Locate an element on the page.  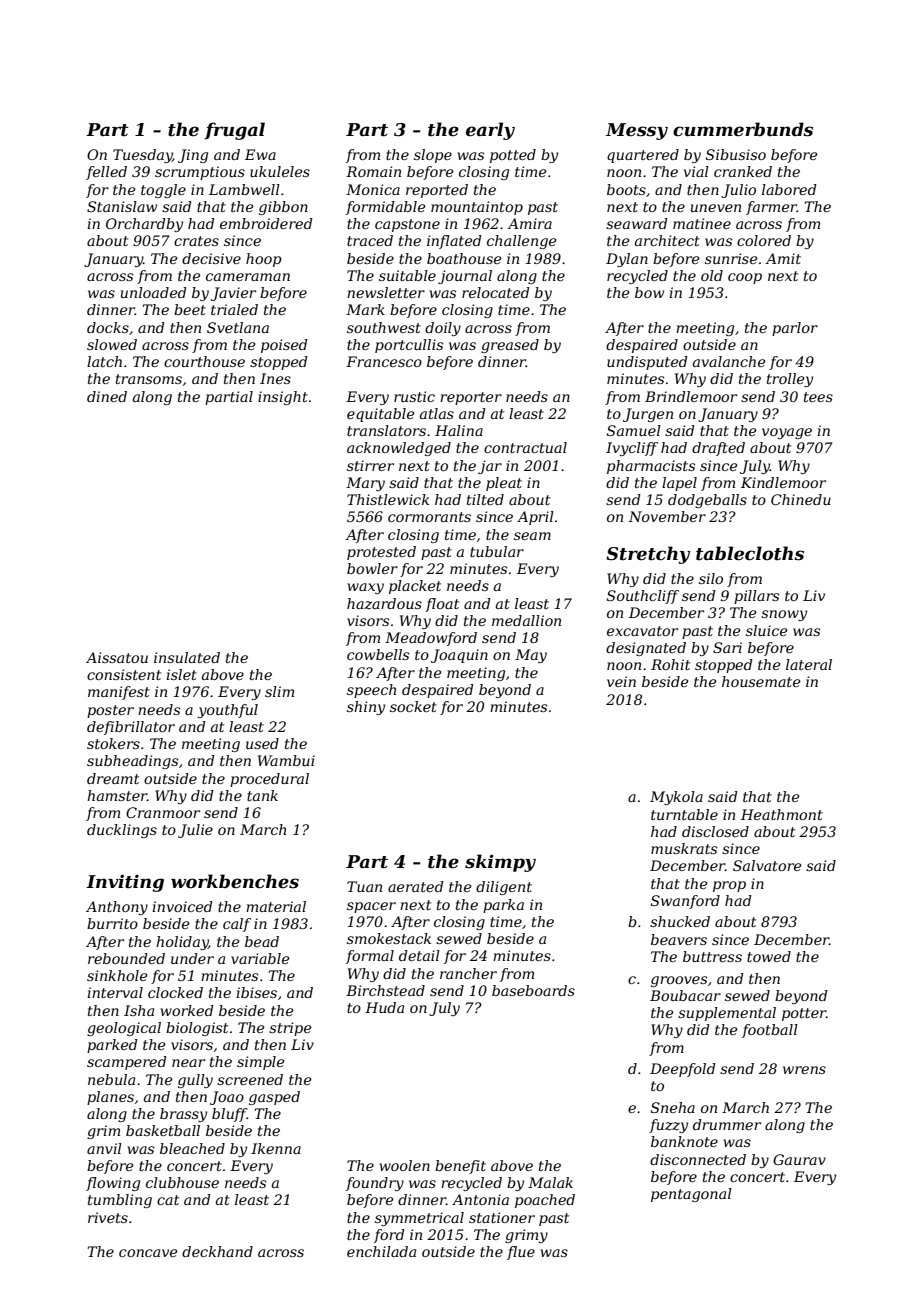
Amira is located at coordinates (529, 223).
